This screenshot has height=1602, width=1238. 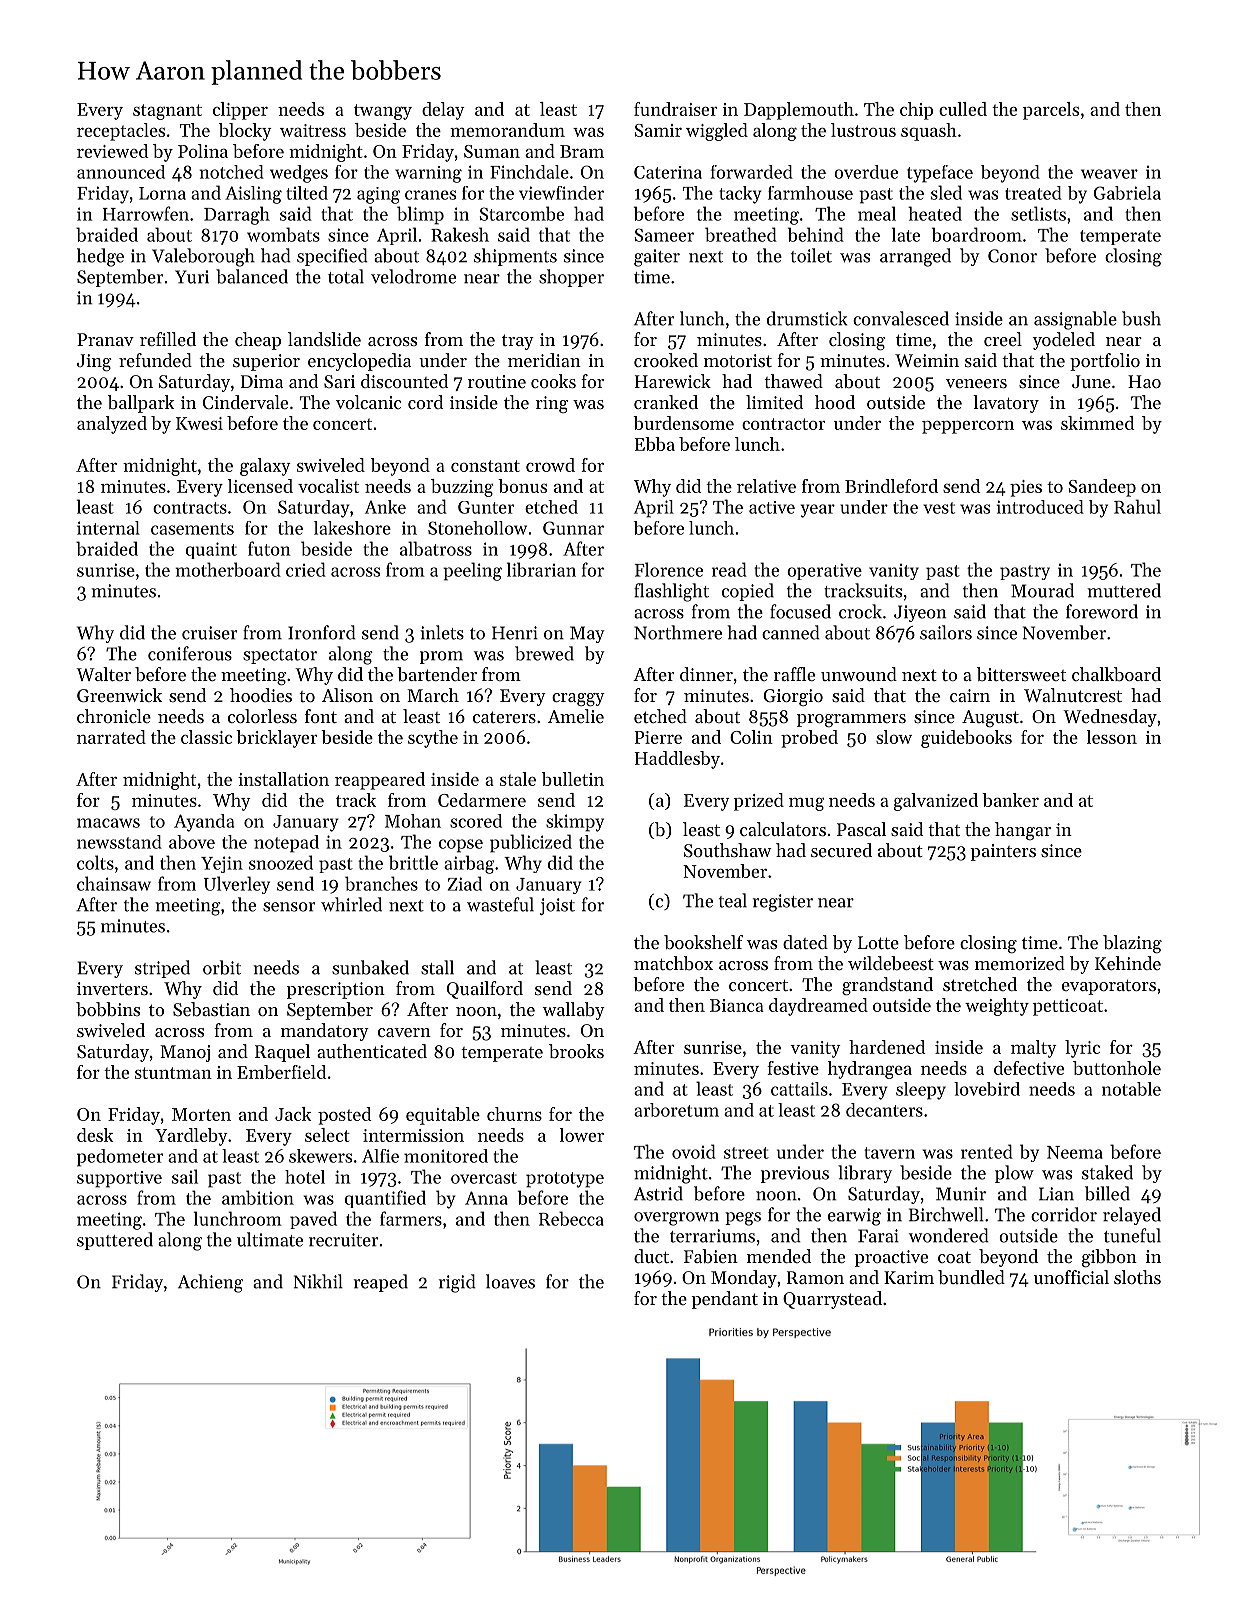 What do you see at coordinates (210, 1283) in the screenshot?
I see `Achieng` at bounding box center [210, 1283].
